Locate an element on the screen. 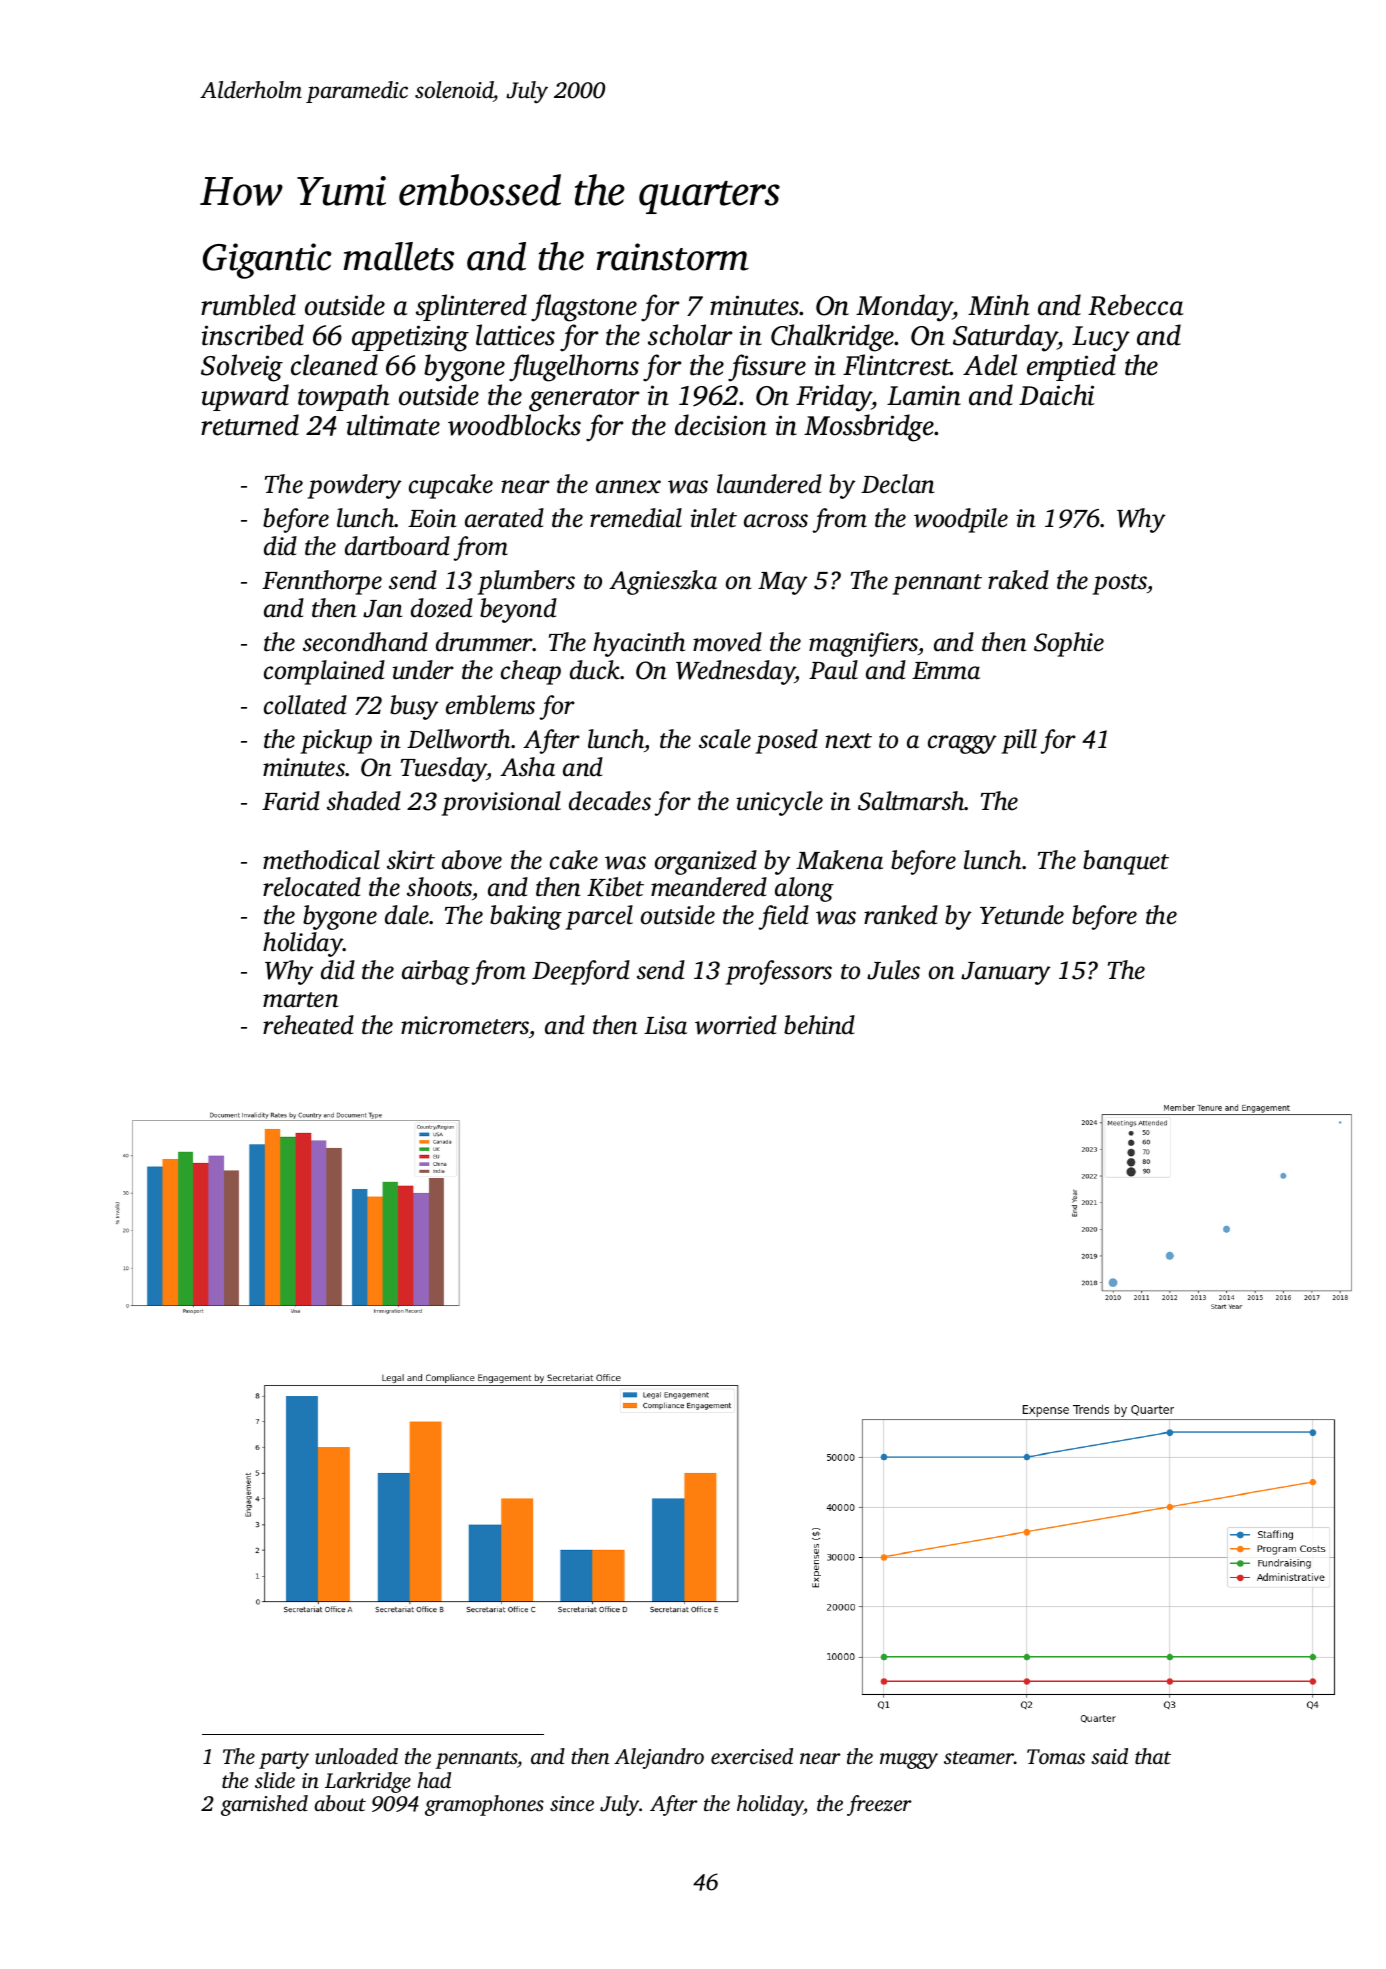 This screenshot has width=1386, height=1969. Yetunde is located at coordinates (1022, 915).
